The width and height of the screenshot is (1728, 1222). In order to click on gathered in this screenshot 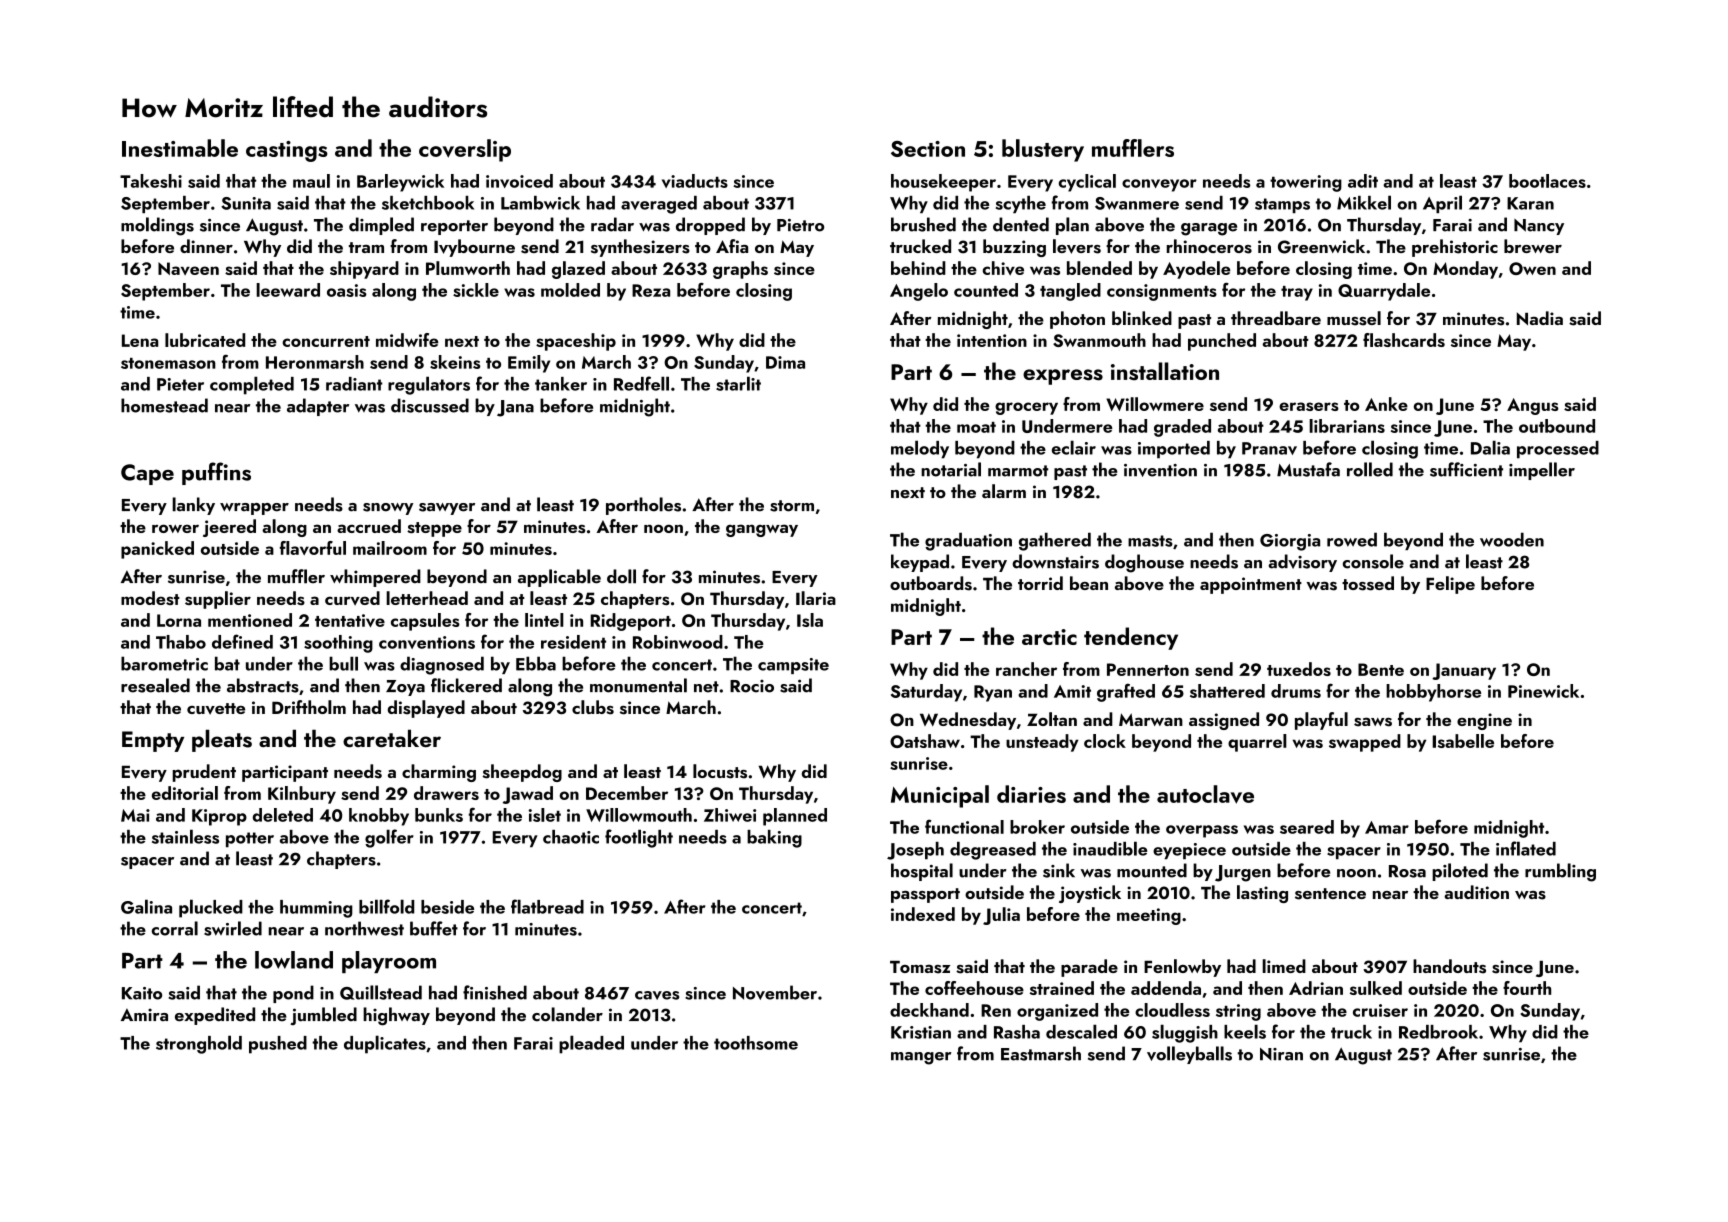, I will do `click(1055, 541)`.
